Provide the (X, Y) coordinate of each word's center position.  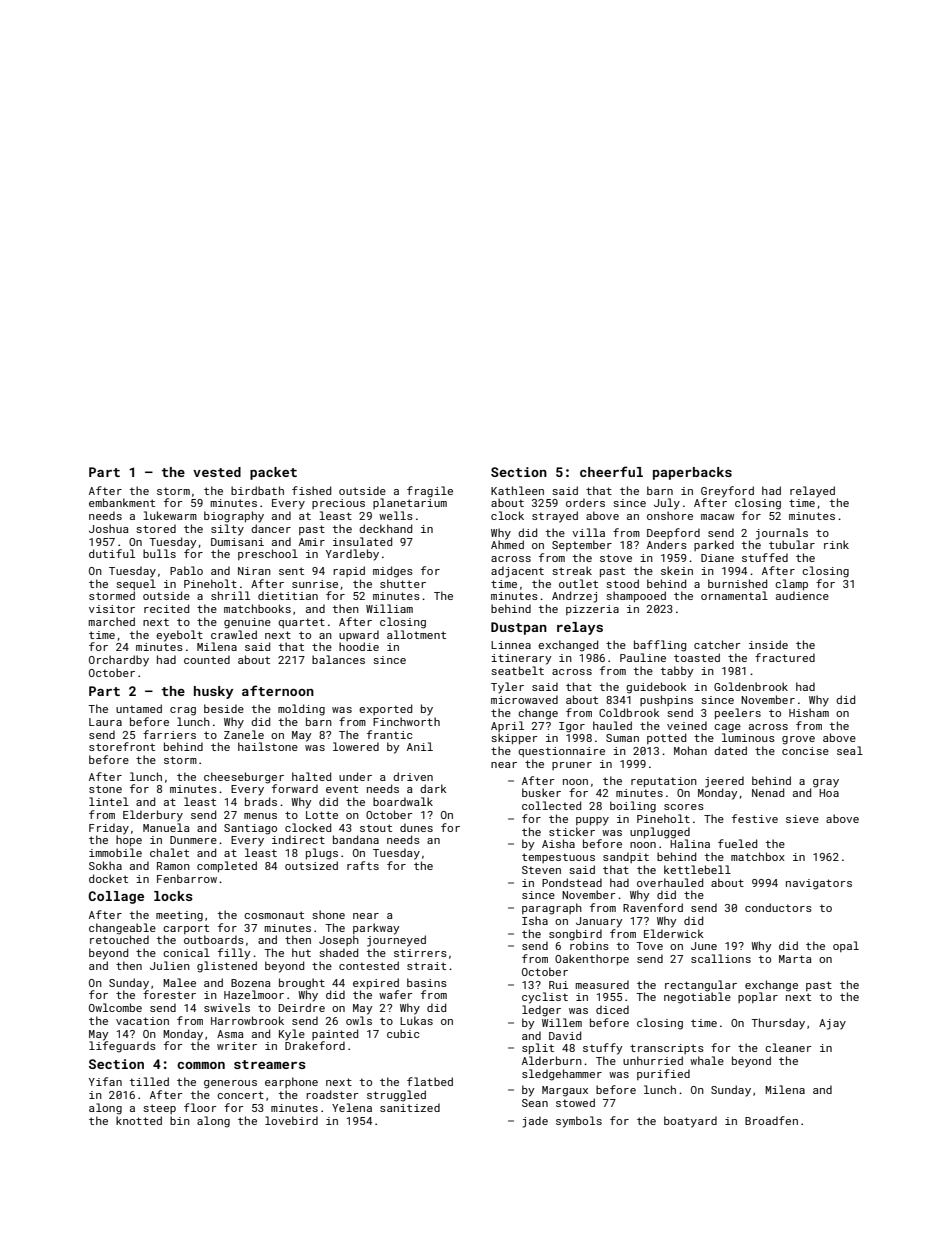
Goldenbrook (751, 686)
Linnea (511, 645)
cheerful (611, 471)
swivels (227, 1007)
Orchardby (119, 661)
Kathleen (517, 490)
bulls (159, 553)
